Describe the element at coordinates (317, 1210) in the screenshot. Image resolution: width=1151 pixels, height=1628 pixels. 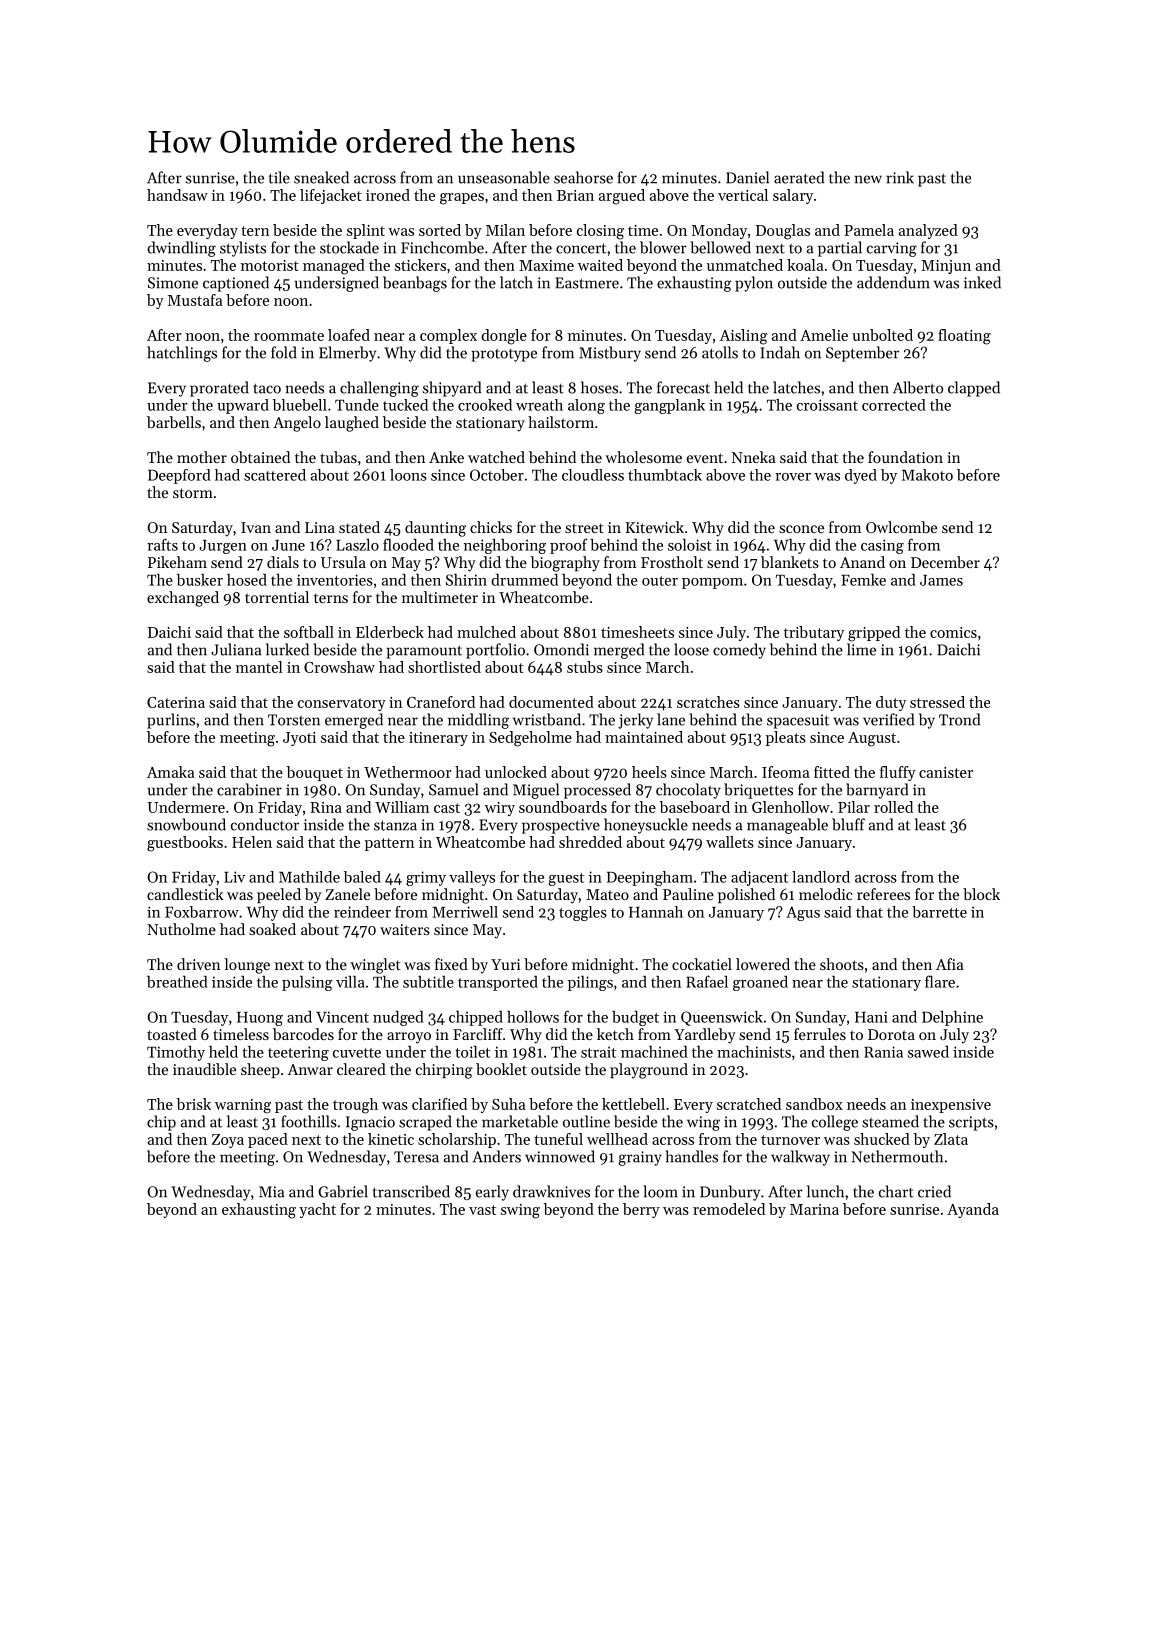
I see `yacht` at that location.
